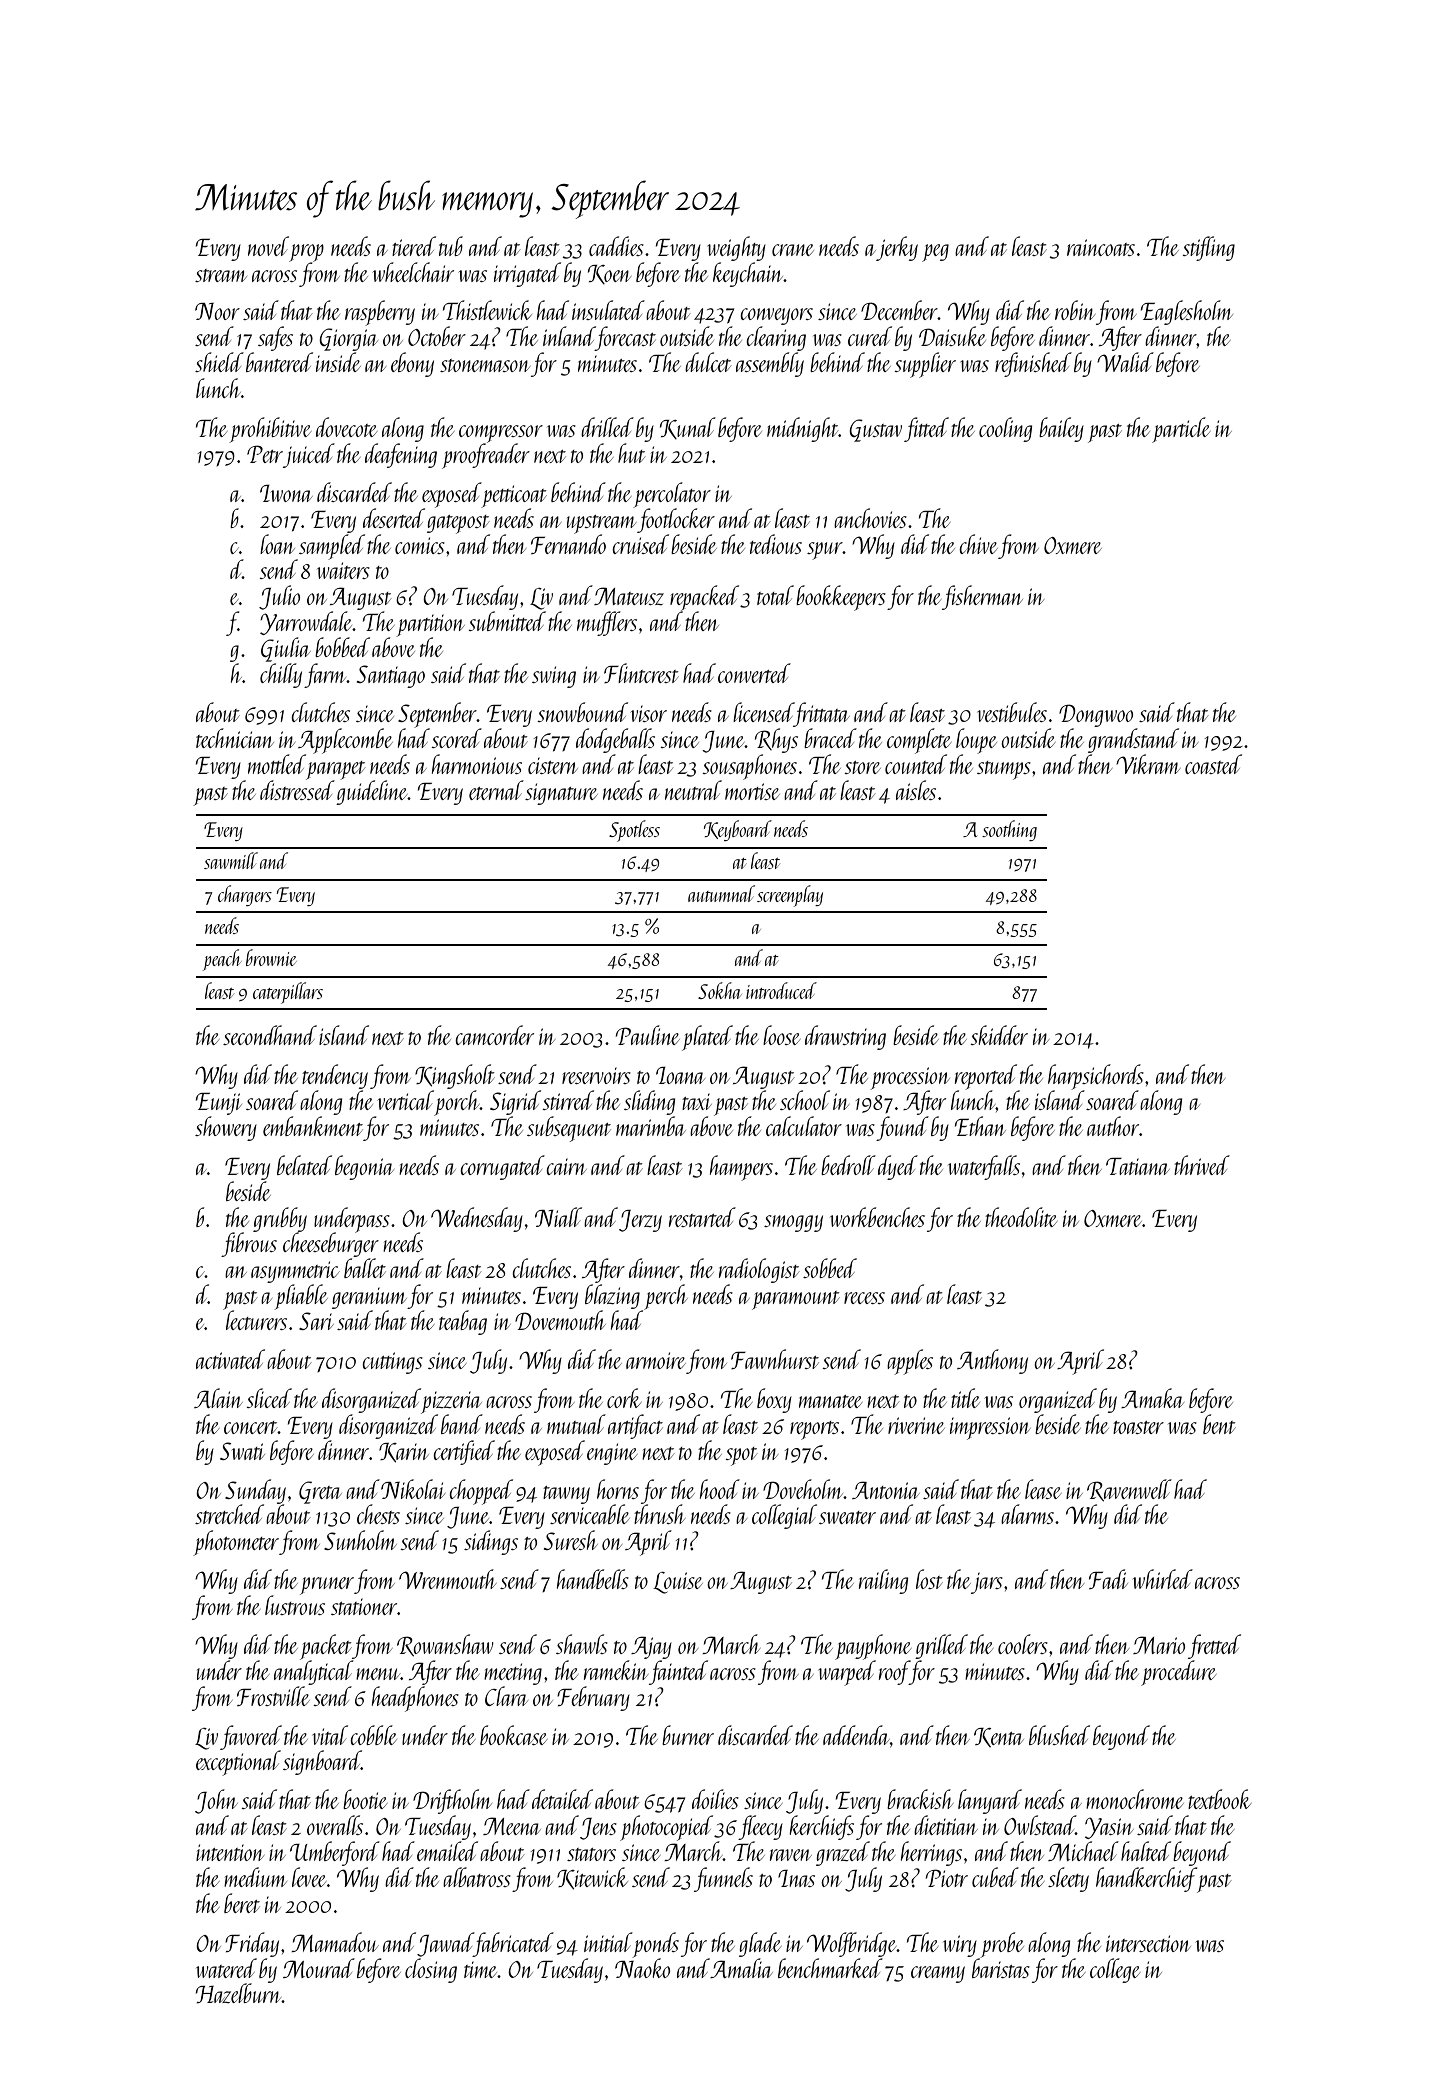  I want to click on Hazelburn, so click(239, 1993).
